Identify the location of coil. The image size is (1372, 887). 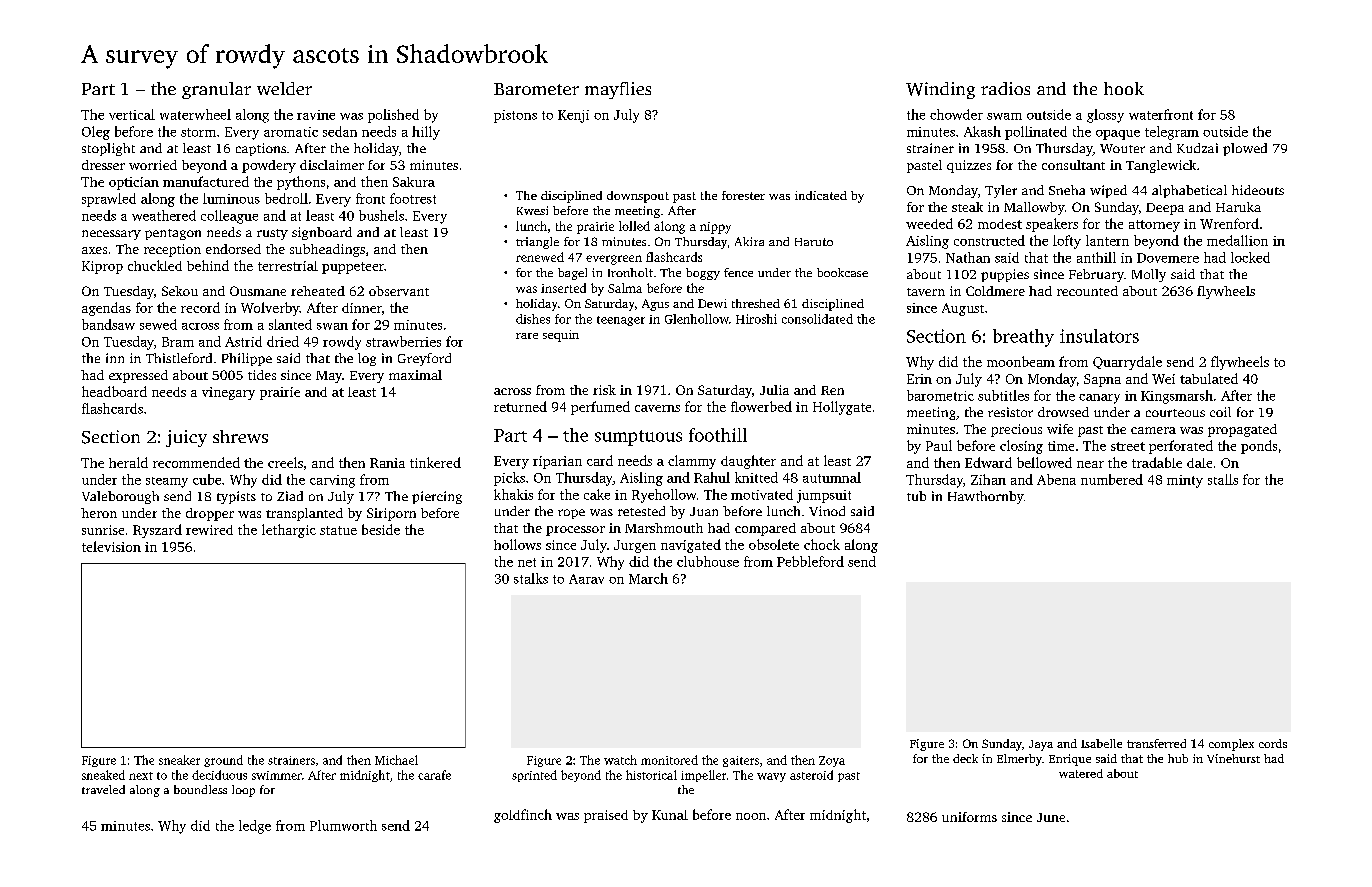
(1220, 412).
